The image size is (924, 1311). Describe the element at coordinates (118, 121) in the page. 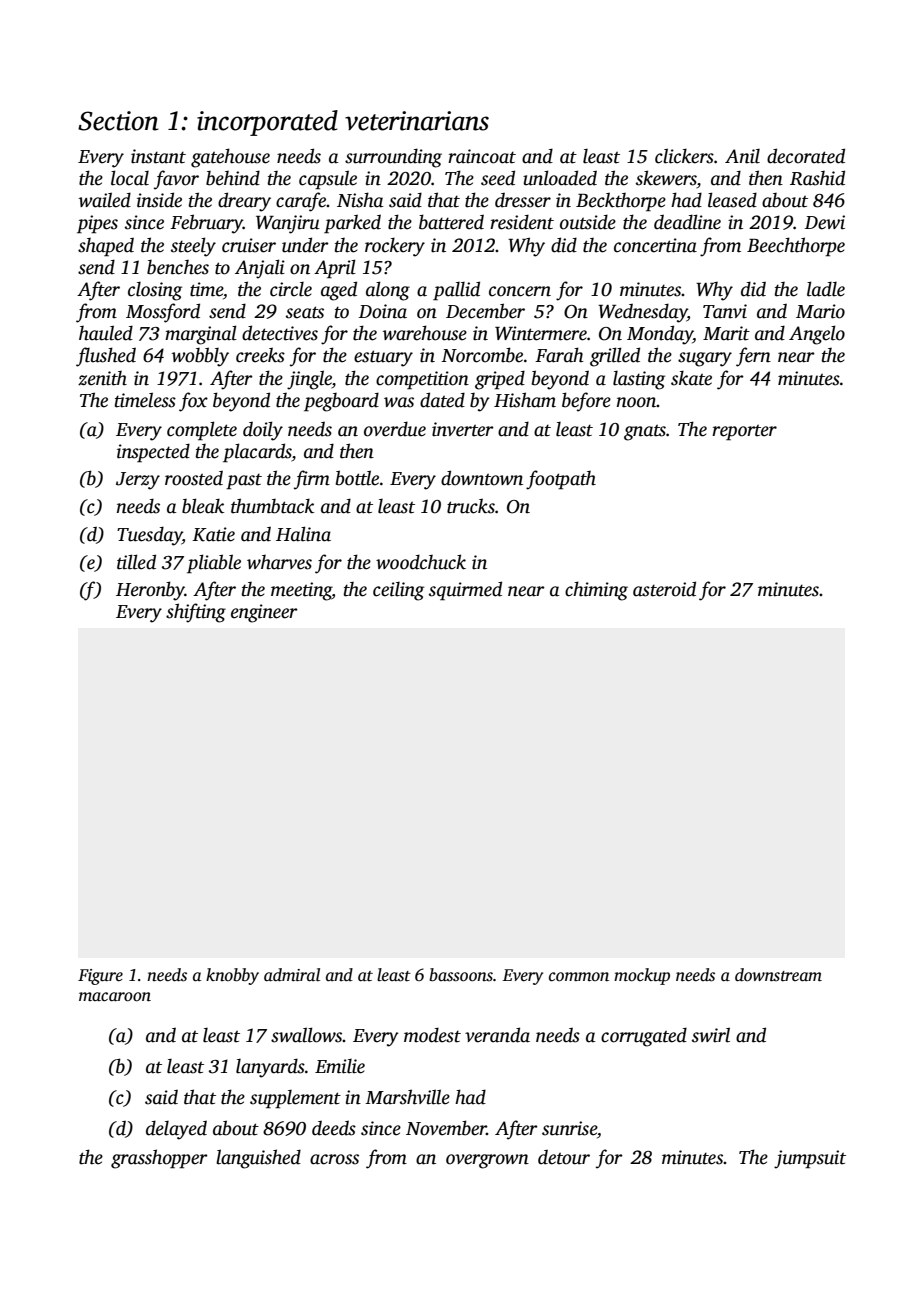

I see `Section` at that location.
